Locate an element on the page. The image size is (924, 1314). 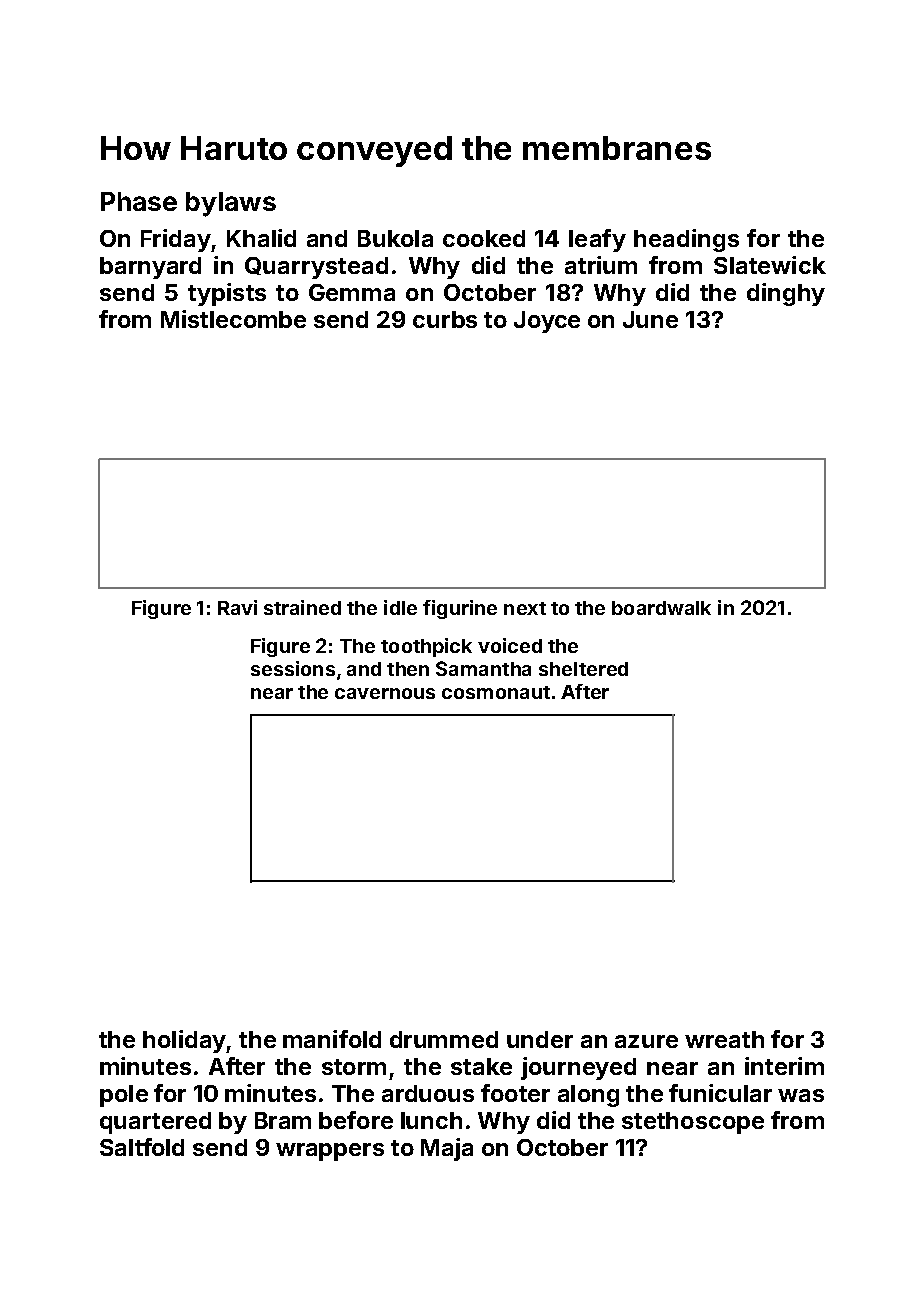
quartered is located at coordinates (155, 1123).
